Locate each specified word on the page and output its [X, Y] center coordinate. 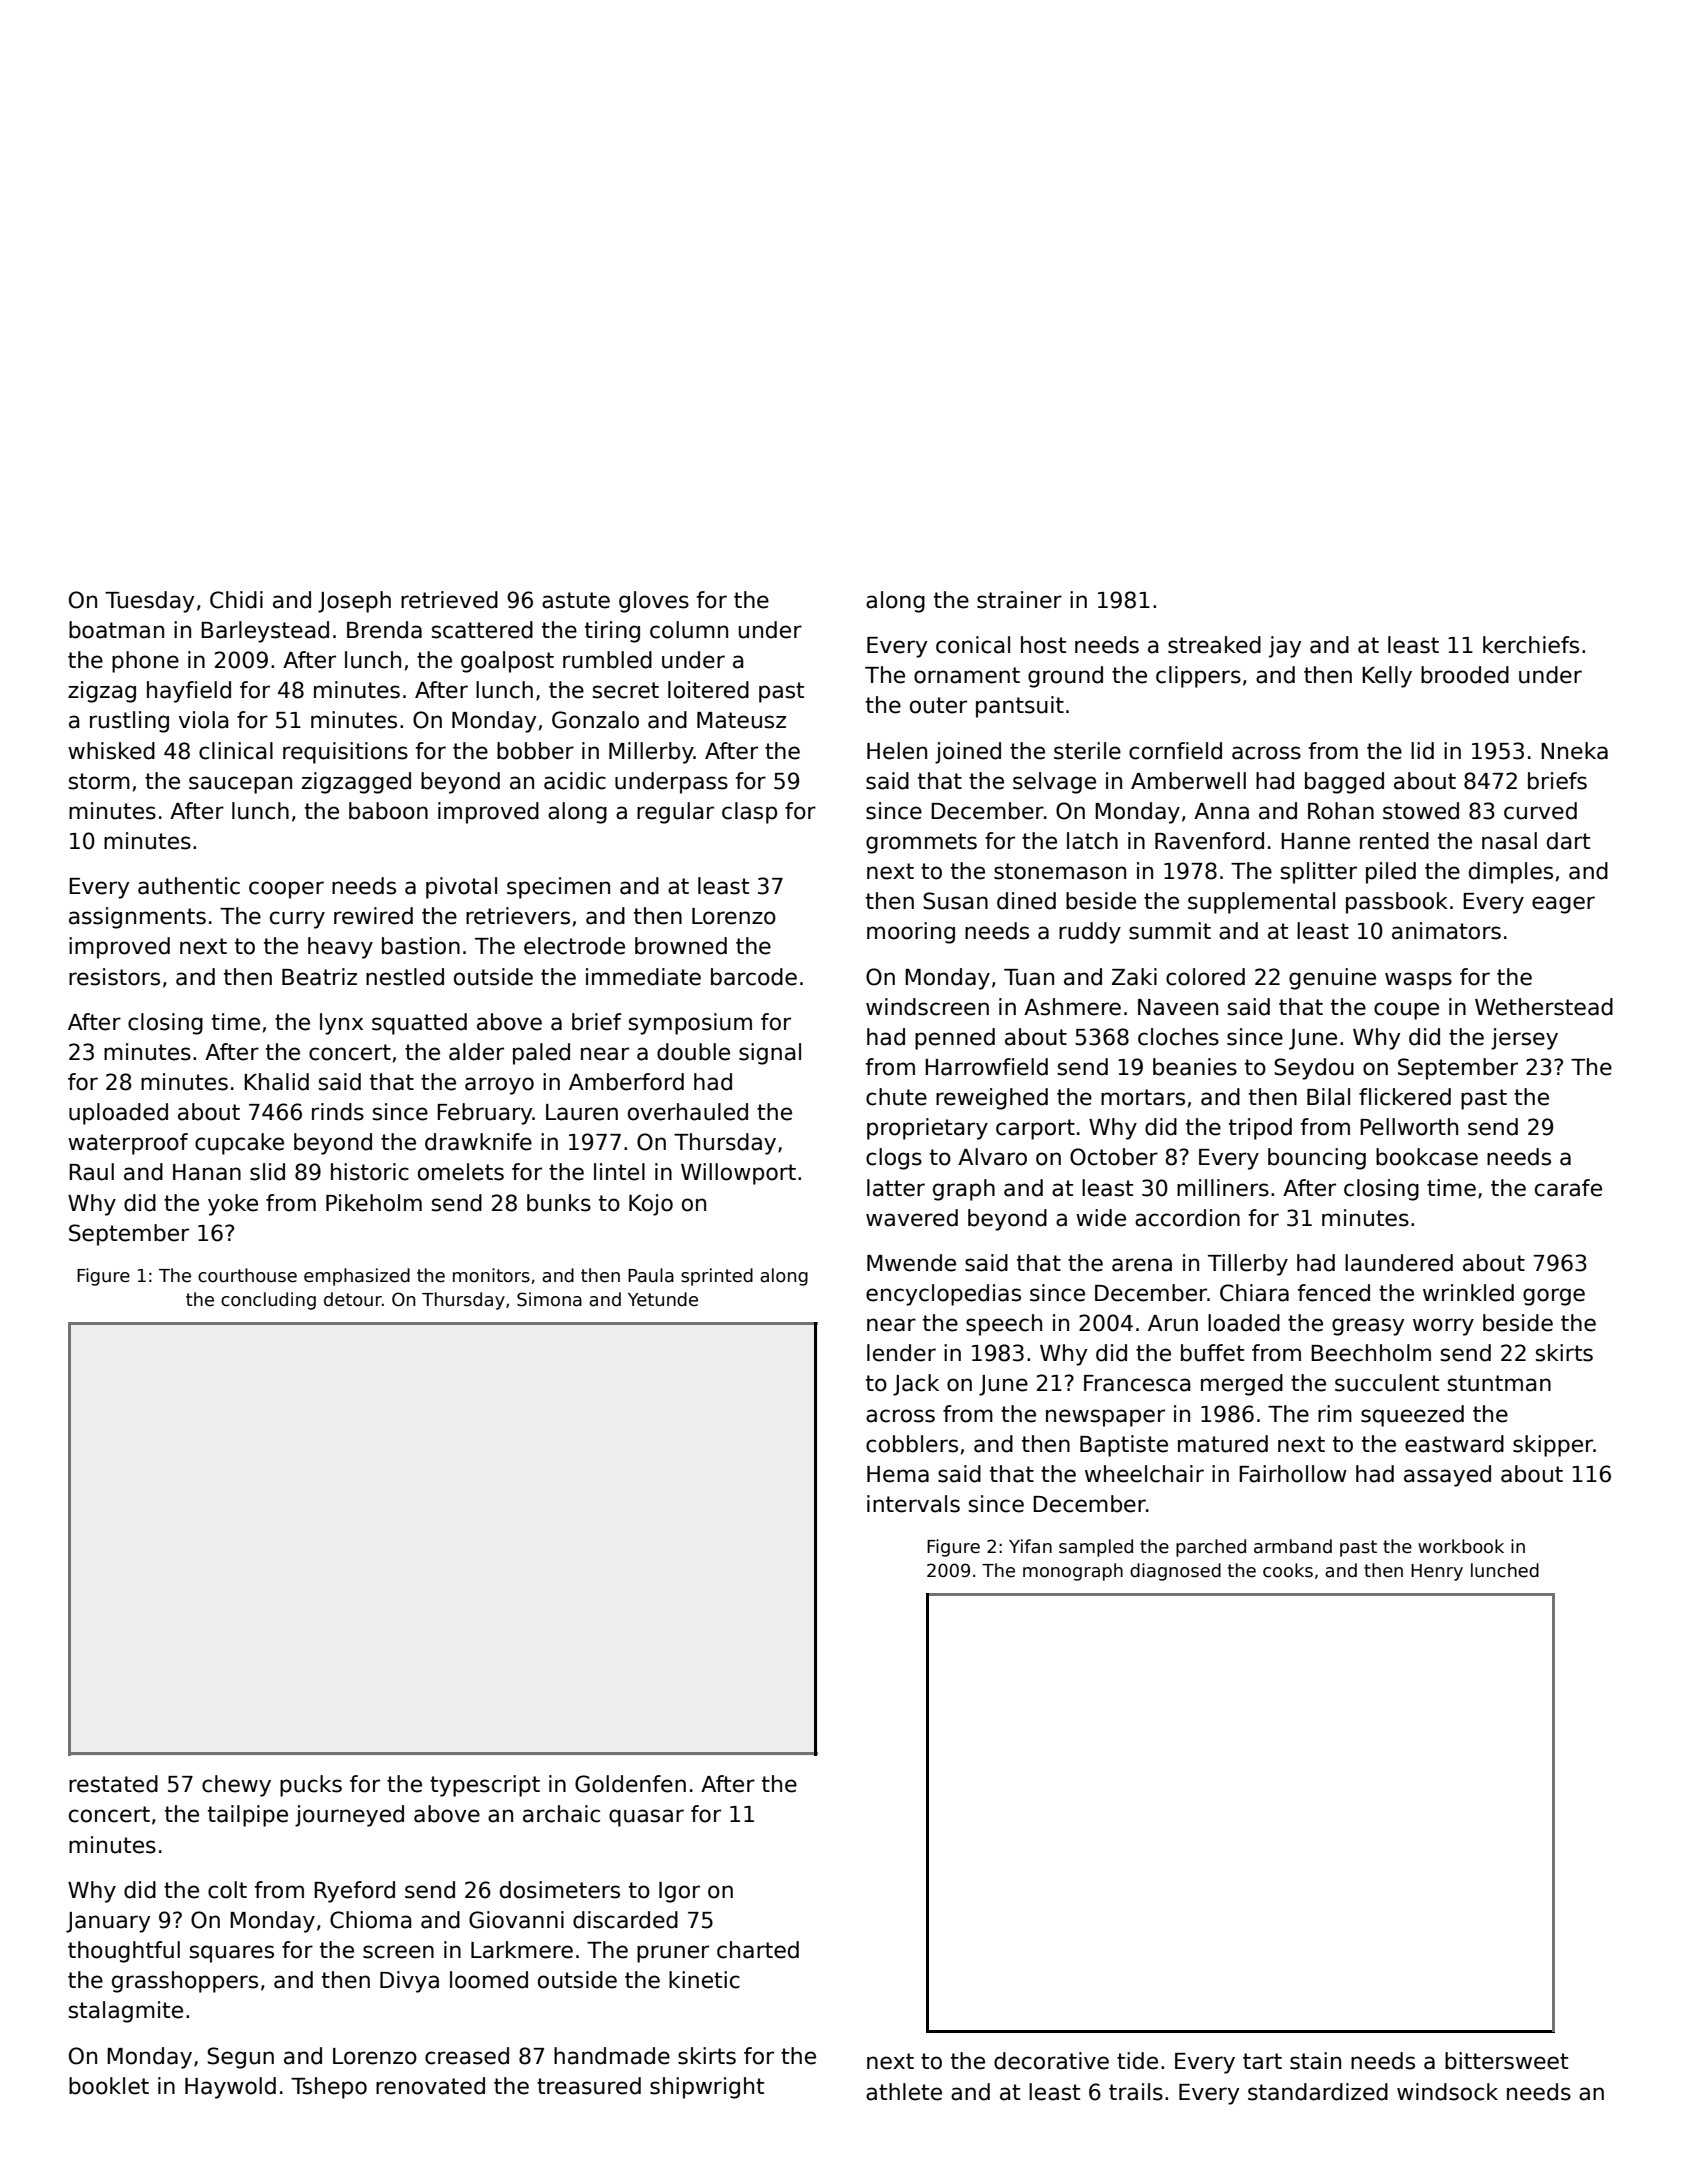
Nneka [1574, 751]
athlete [904, 2092]
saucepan [240, 785]
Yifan [1030, 1546]
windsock [1447, 2092]
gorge [1554, 1297]
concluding [268, 1301]
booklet [109, 2086]
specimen [558, 888]
